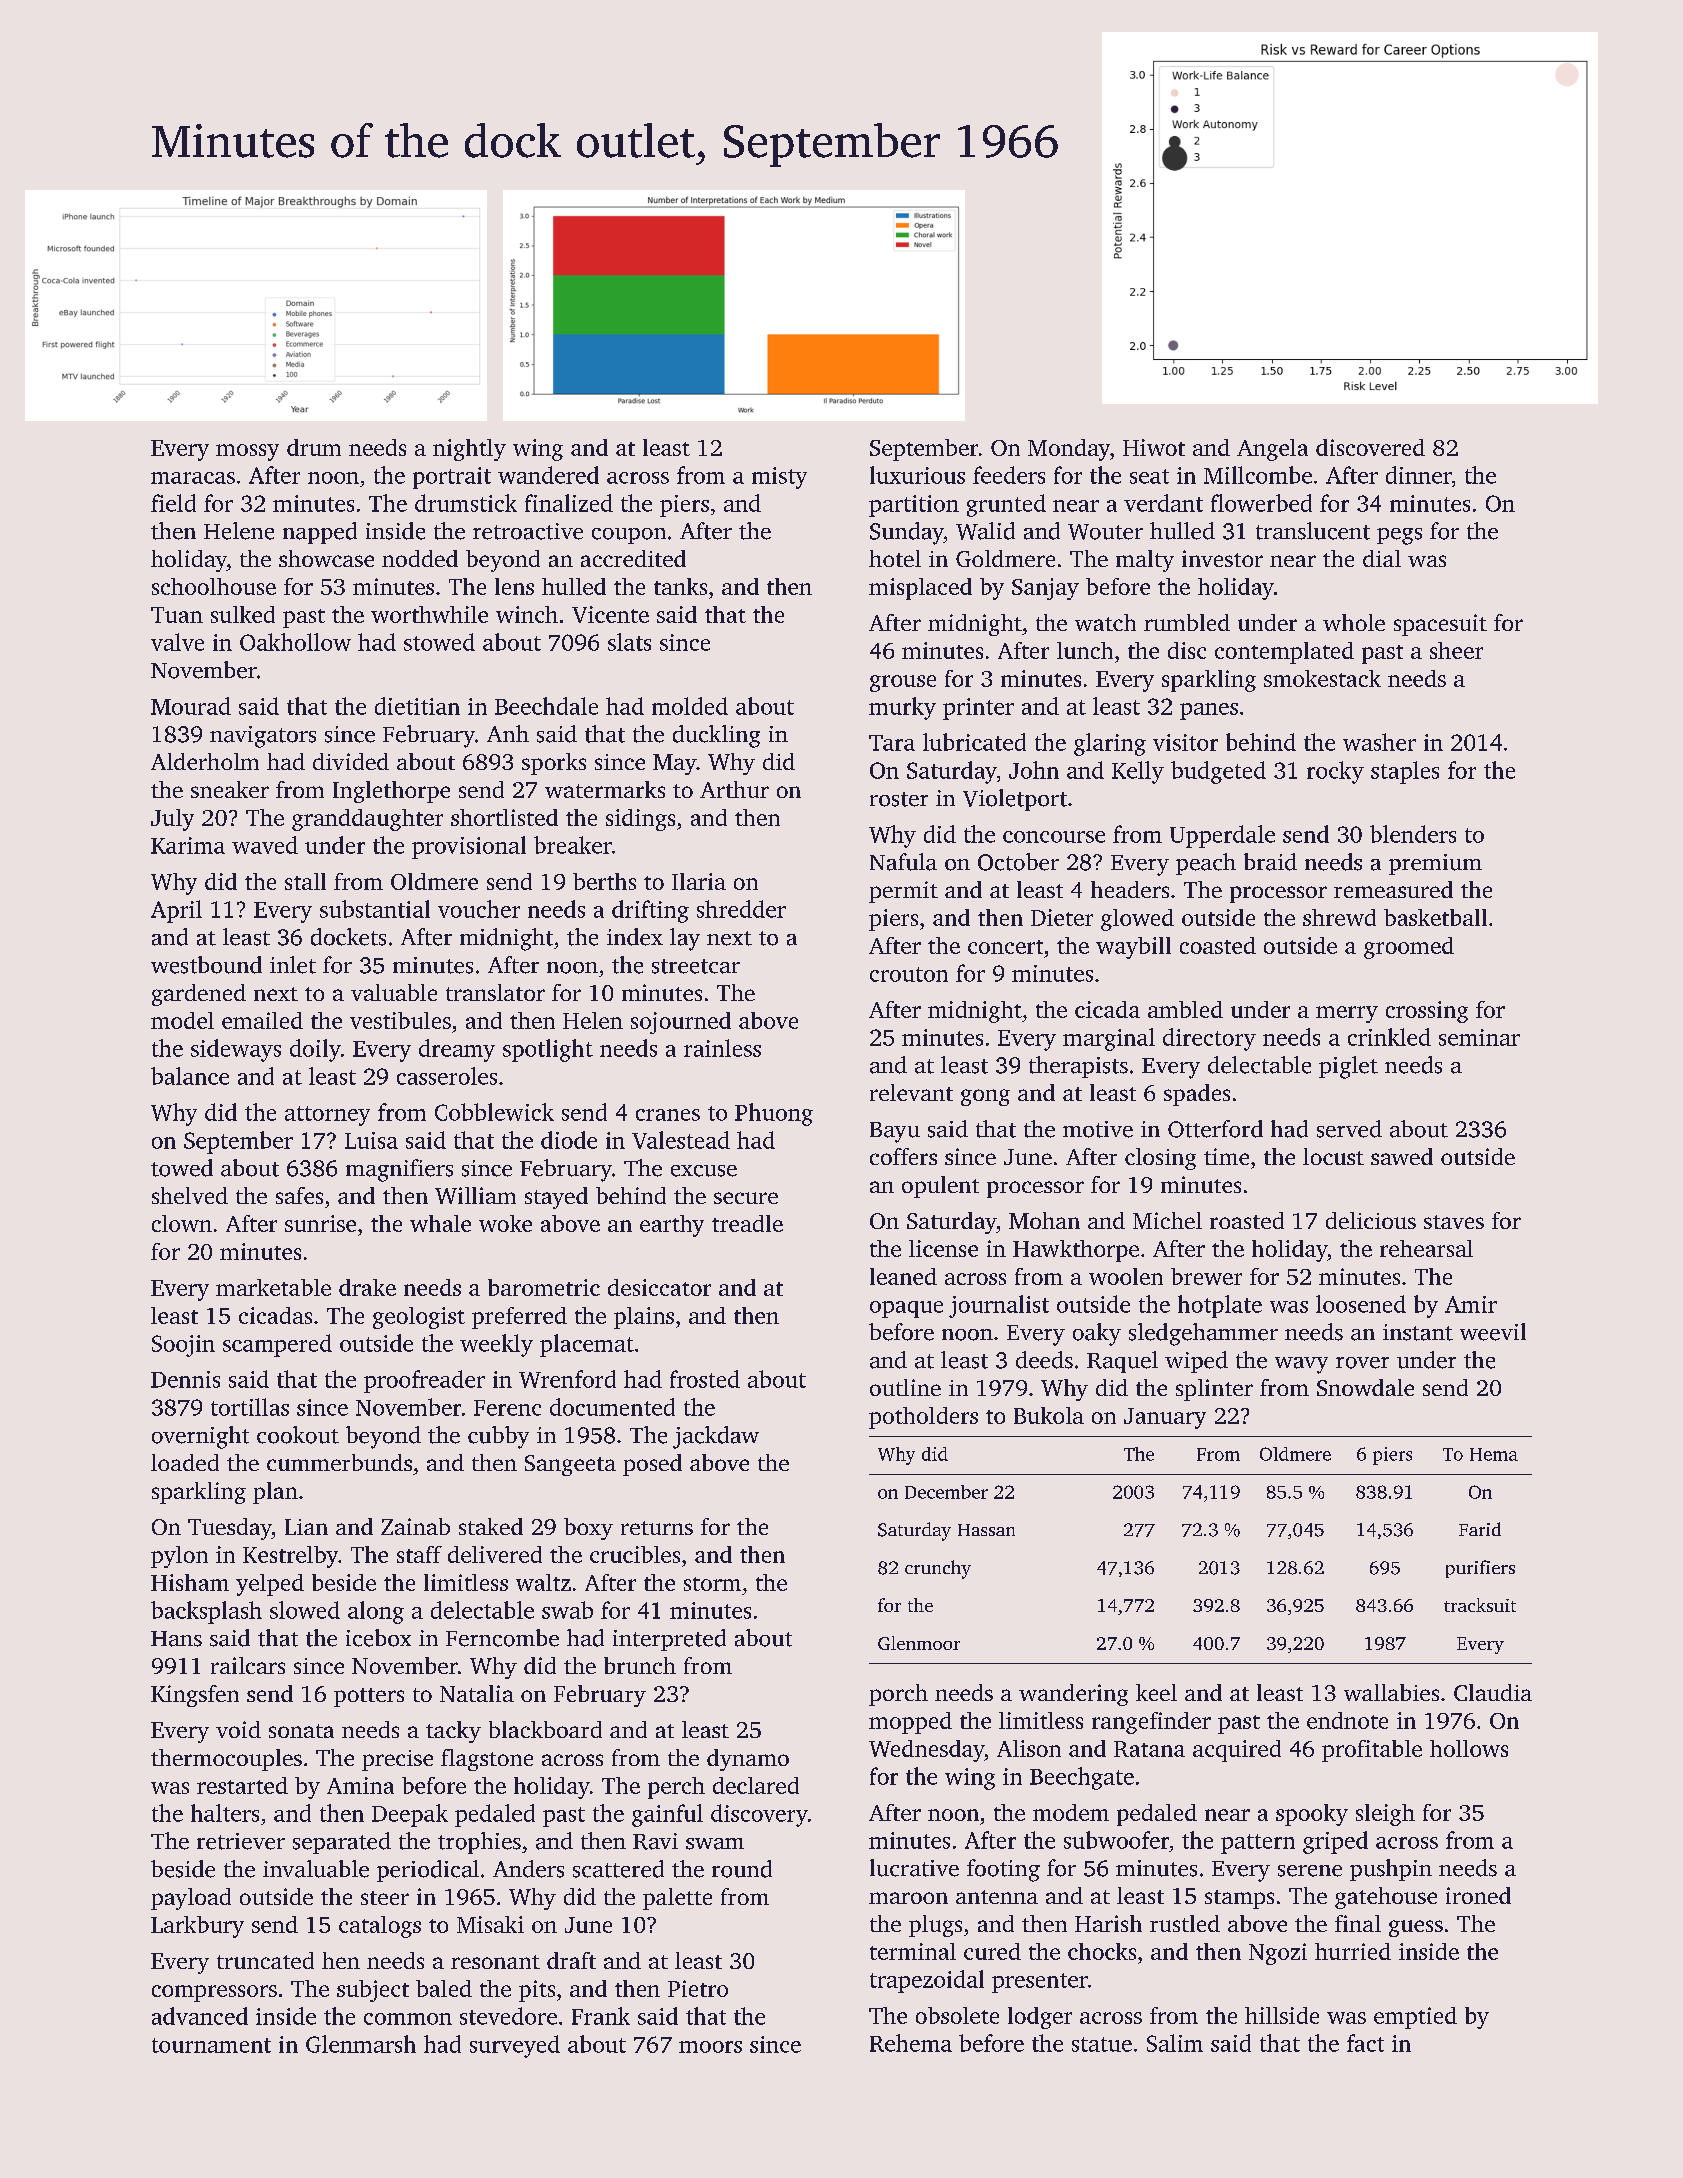  What do you see at coordinates (211, 2045) in the screenshot?
I see `tournament` at bounding box center [211, 2045].
